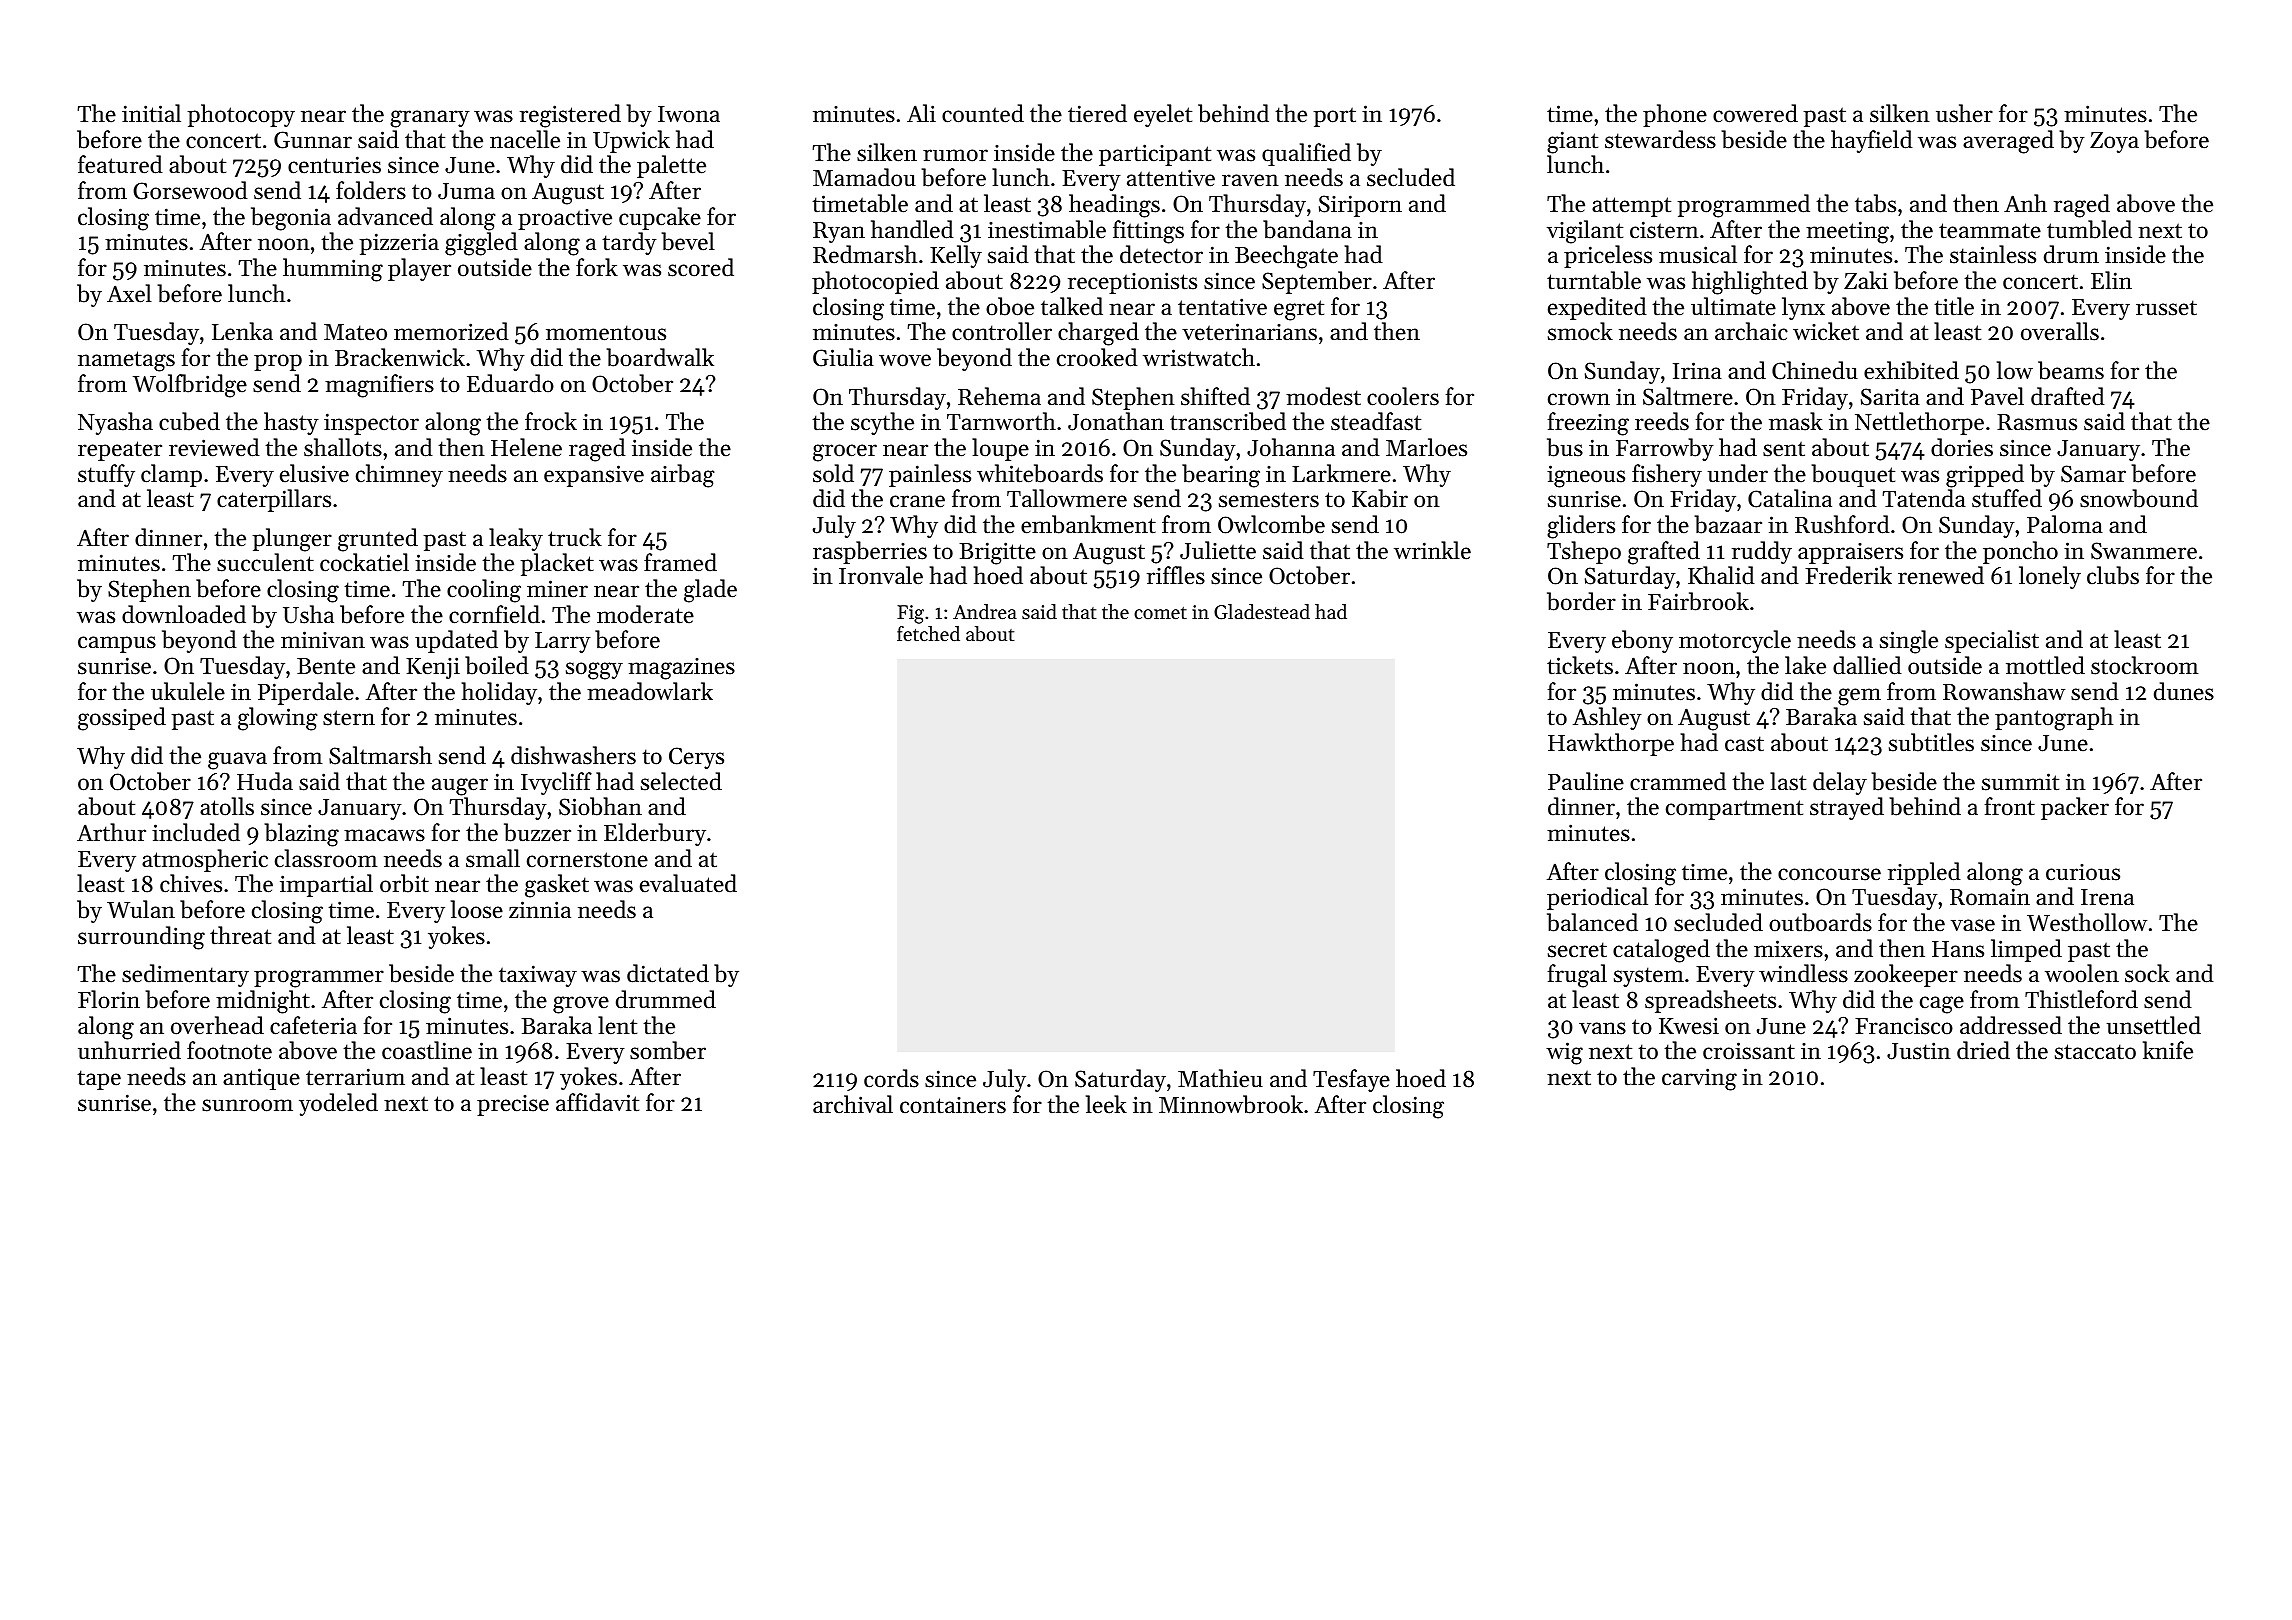 Image resolution: width=2292 pixels, height=1620 pixels. What do you see at coordinates (1220, 1078) in the document?
I see `Mathieu` at bounding box center [1220, 1078].
